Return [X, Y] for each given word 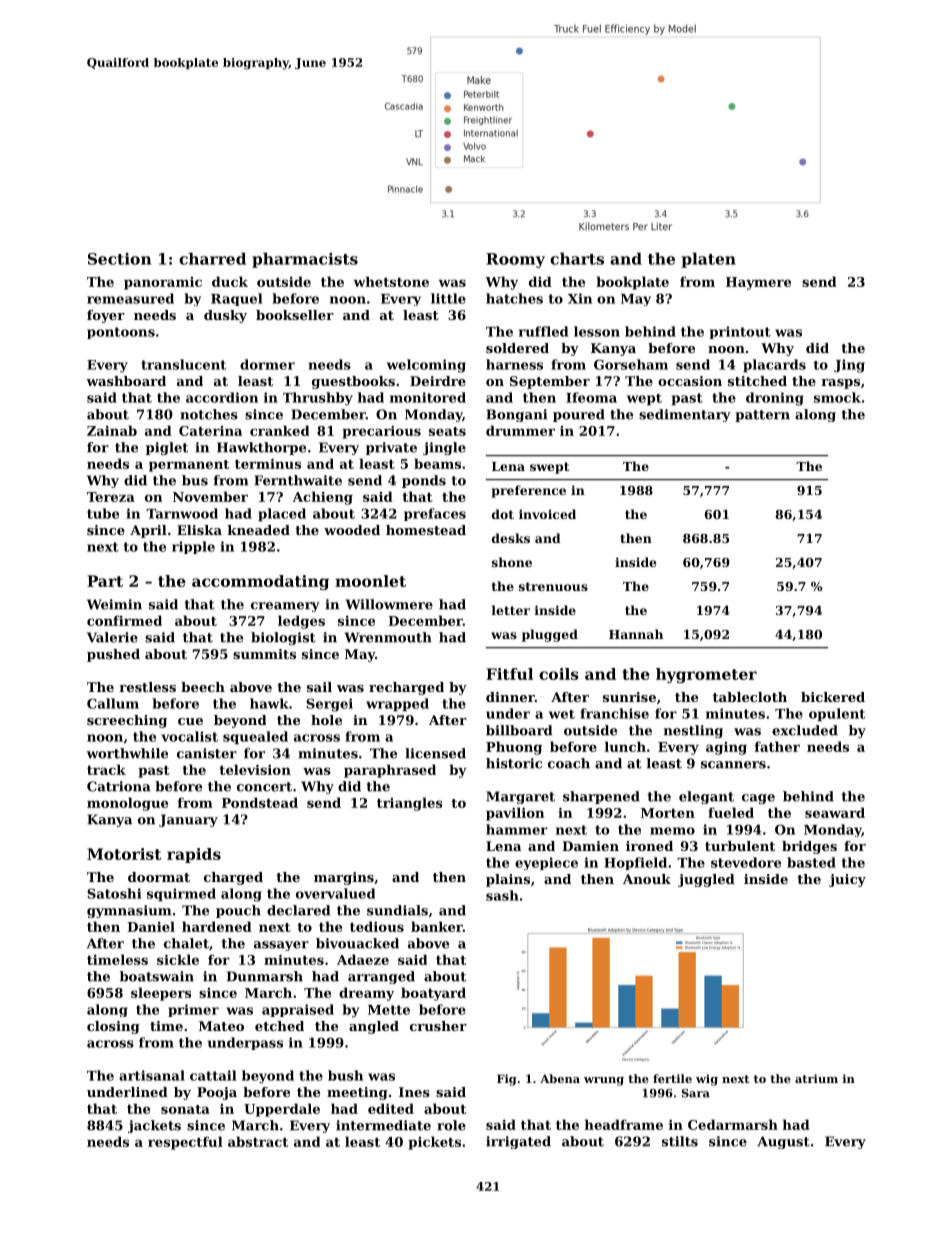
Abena [560, 1078]
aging [726, 748]
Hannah [636, 634]
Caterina [210, 431]
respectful [185, 1143]
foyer [106, 316]
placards [774, 366]
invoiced [547, 514]
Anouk [647, 879]
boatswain [157, 976]
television [255, 769]
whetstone [391, 281]
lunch [625, 746]
